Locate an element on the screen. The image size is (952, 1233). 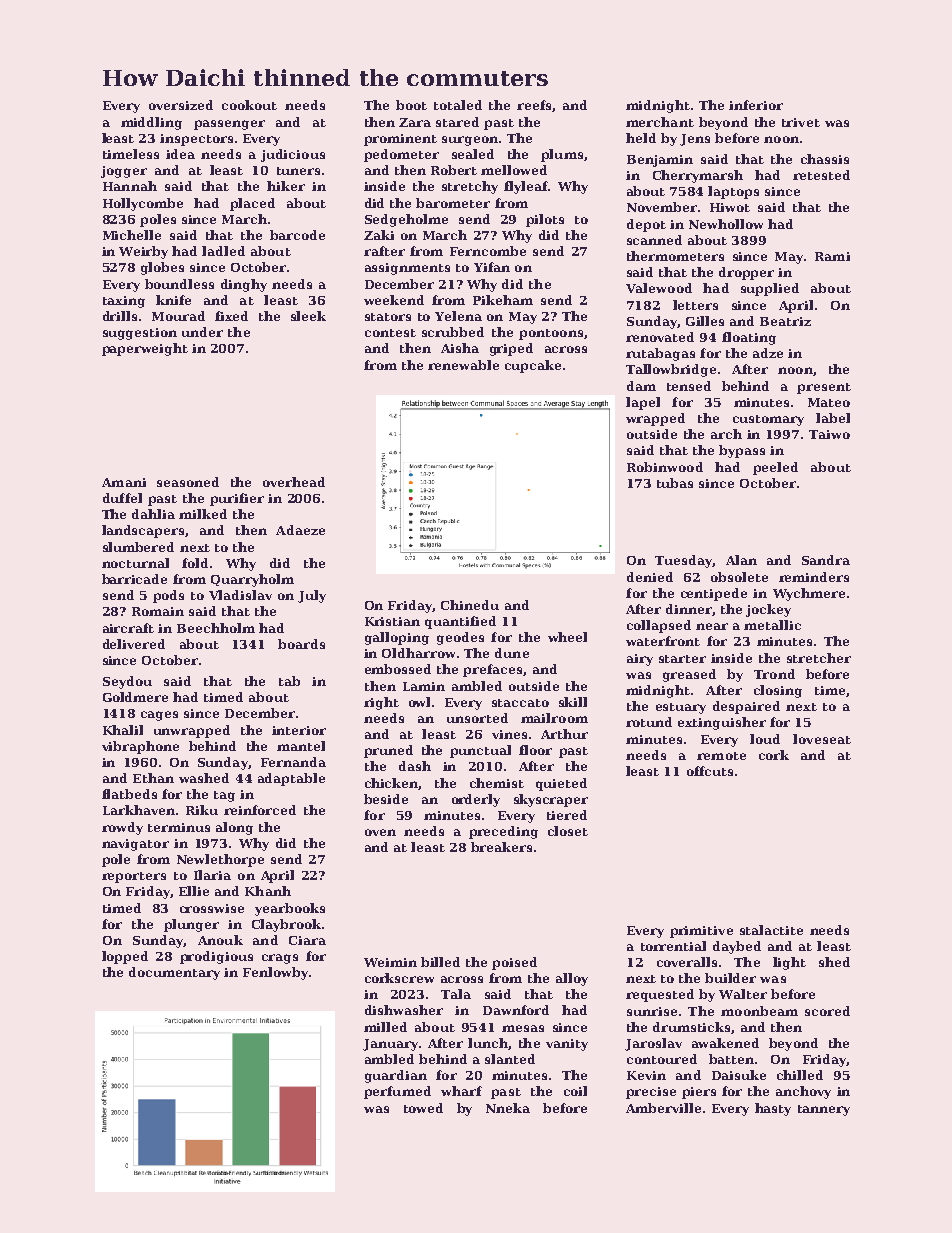
documentary is located at coordinates (174, 973).
